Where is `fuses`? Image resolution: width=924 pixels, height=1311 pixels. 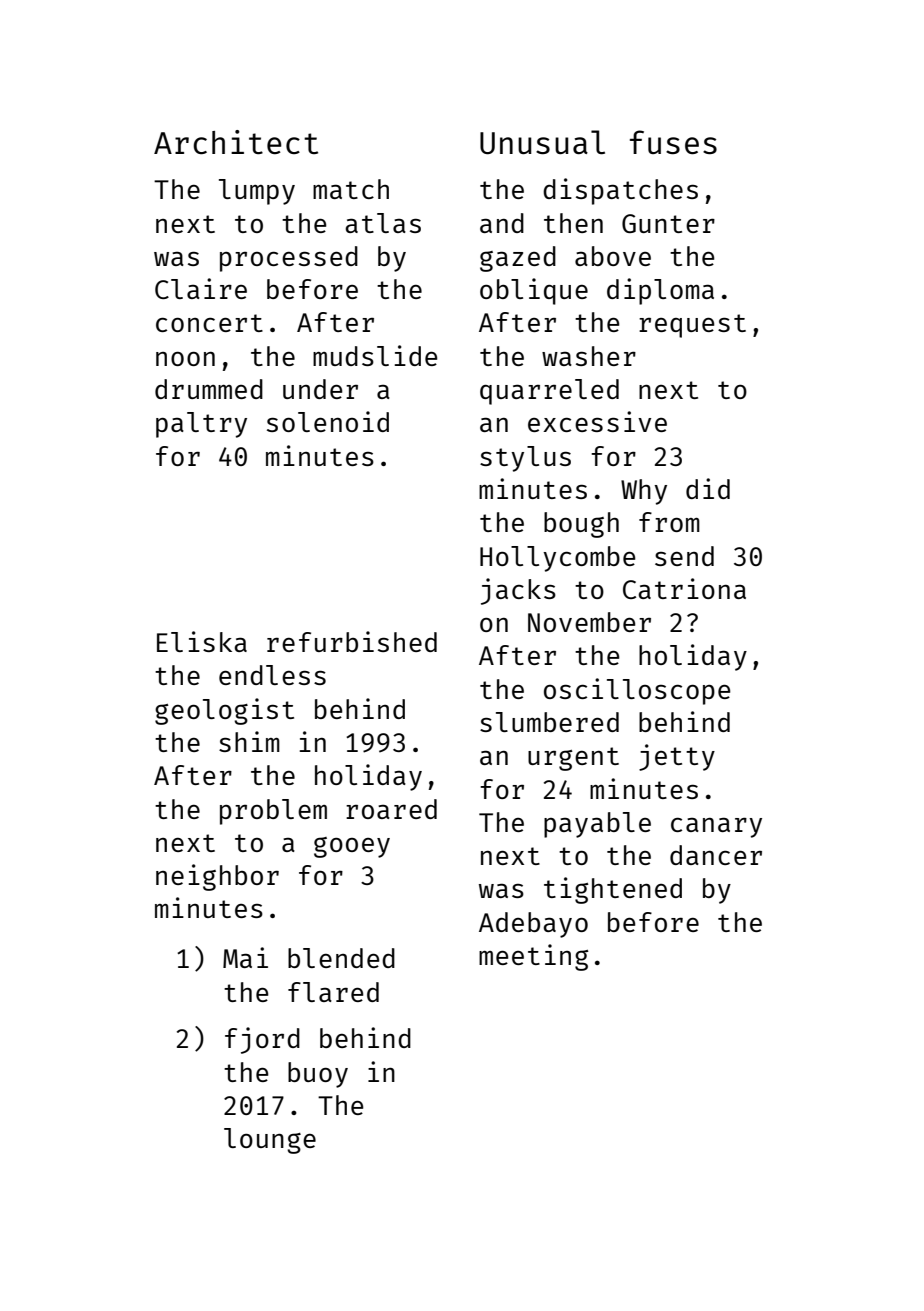 fuses is located at coordinates (673, 142).
